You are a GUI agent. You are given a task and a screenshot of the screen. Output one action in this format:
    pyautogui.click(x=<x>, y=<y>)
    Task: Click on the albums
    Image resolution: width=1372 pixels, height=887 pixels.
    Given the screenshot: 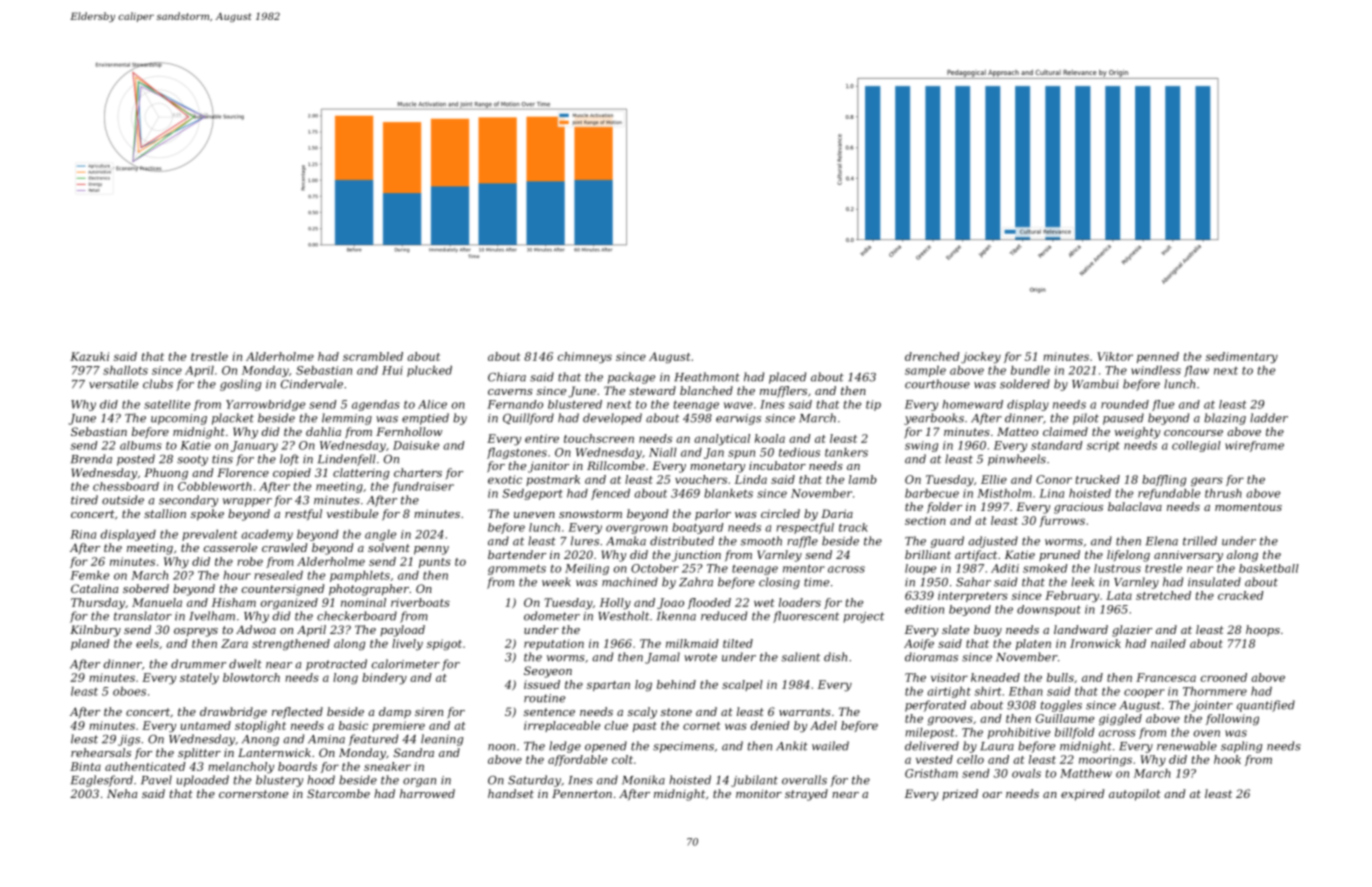 What is the action you would take?
    pyautogui.click(x=141, y=445)
